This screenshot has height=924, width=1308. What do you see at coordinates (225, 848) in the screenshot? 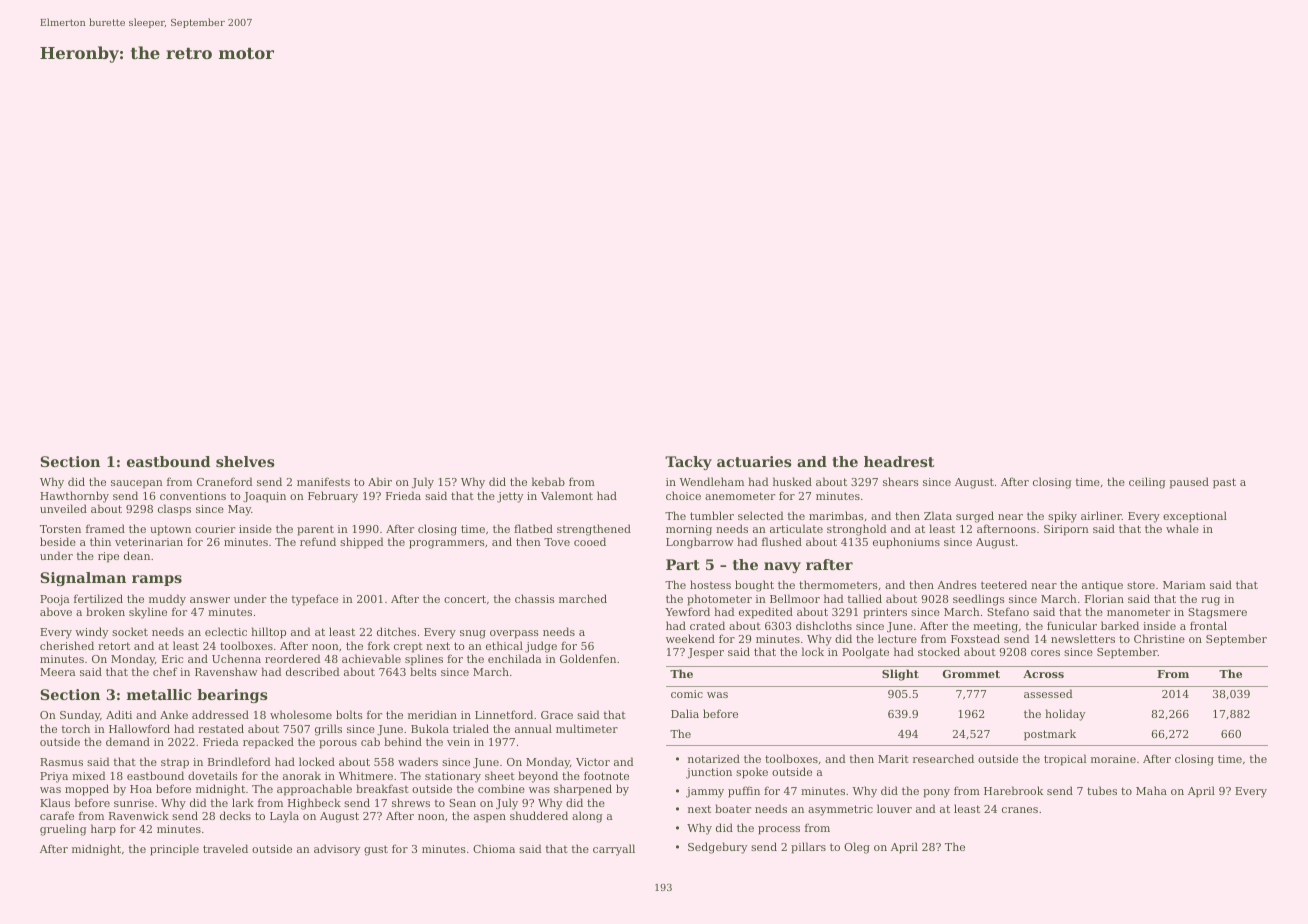
I see `traveled` at bounding box center [225, 848].
